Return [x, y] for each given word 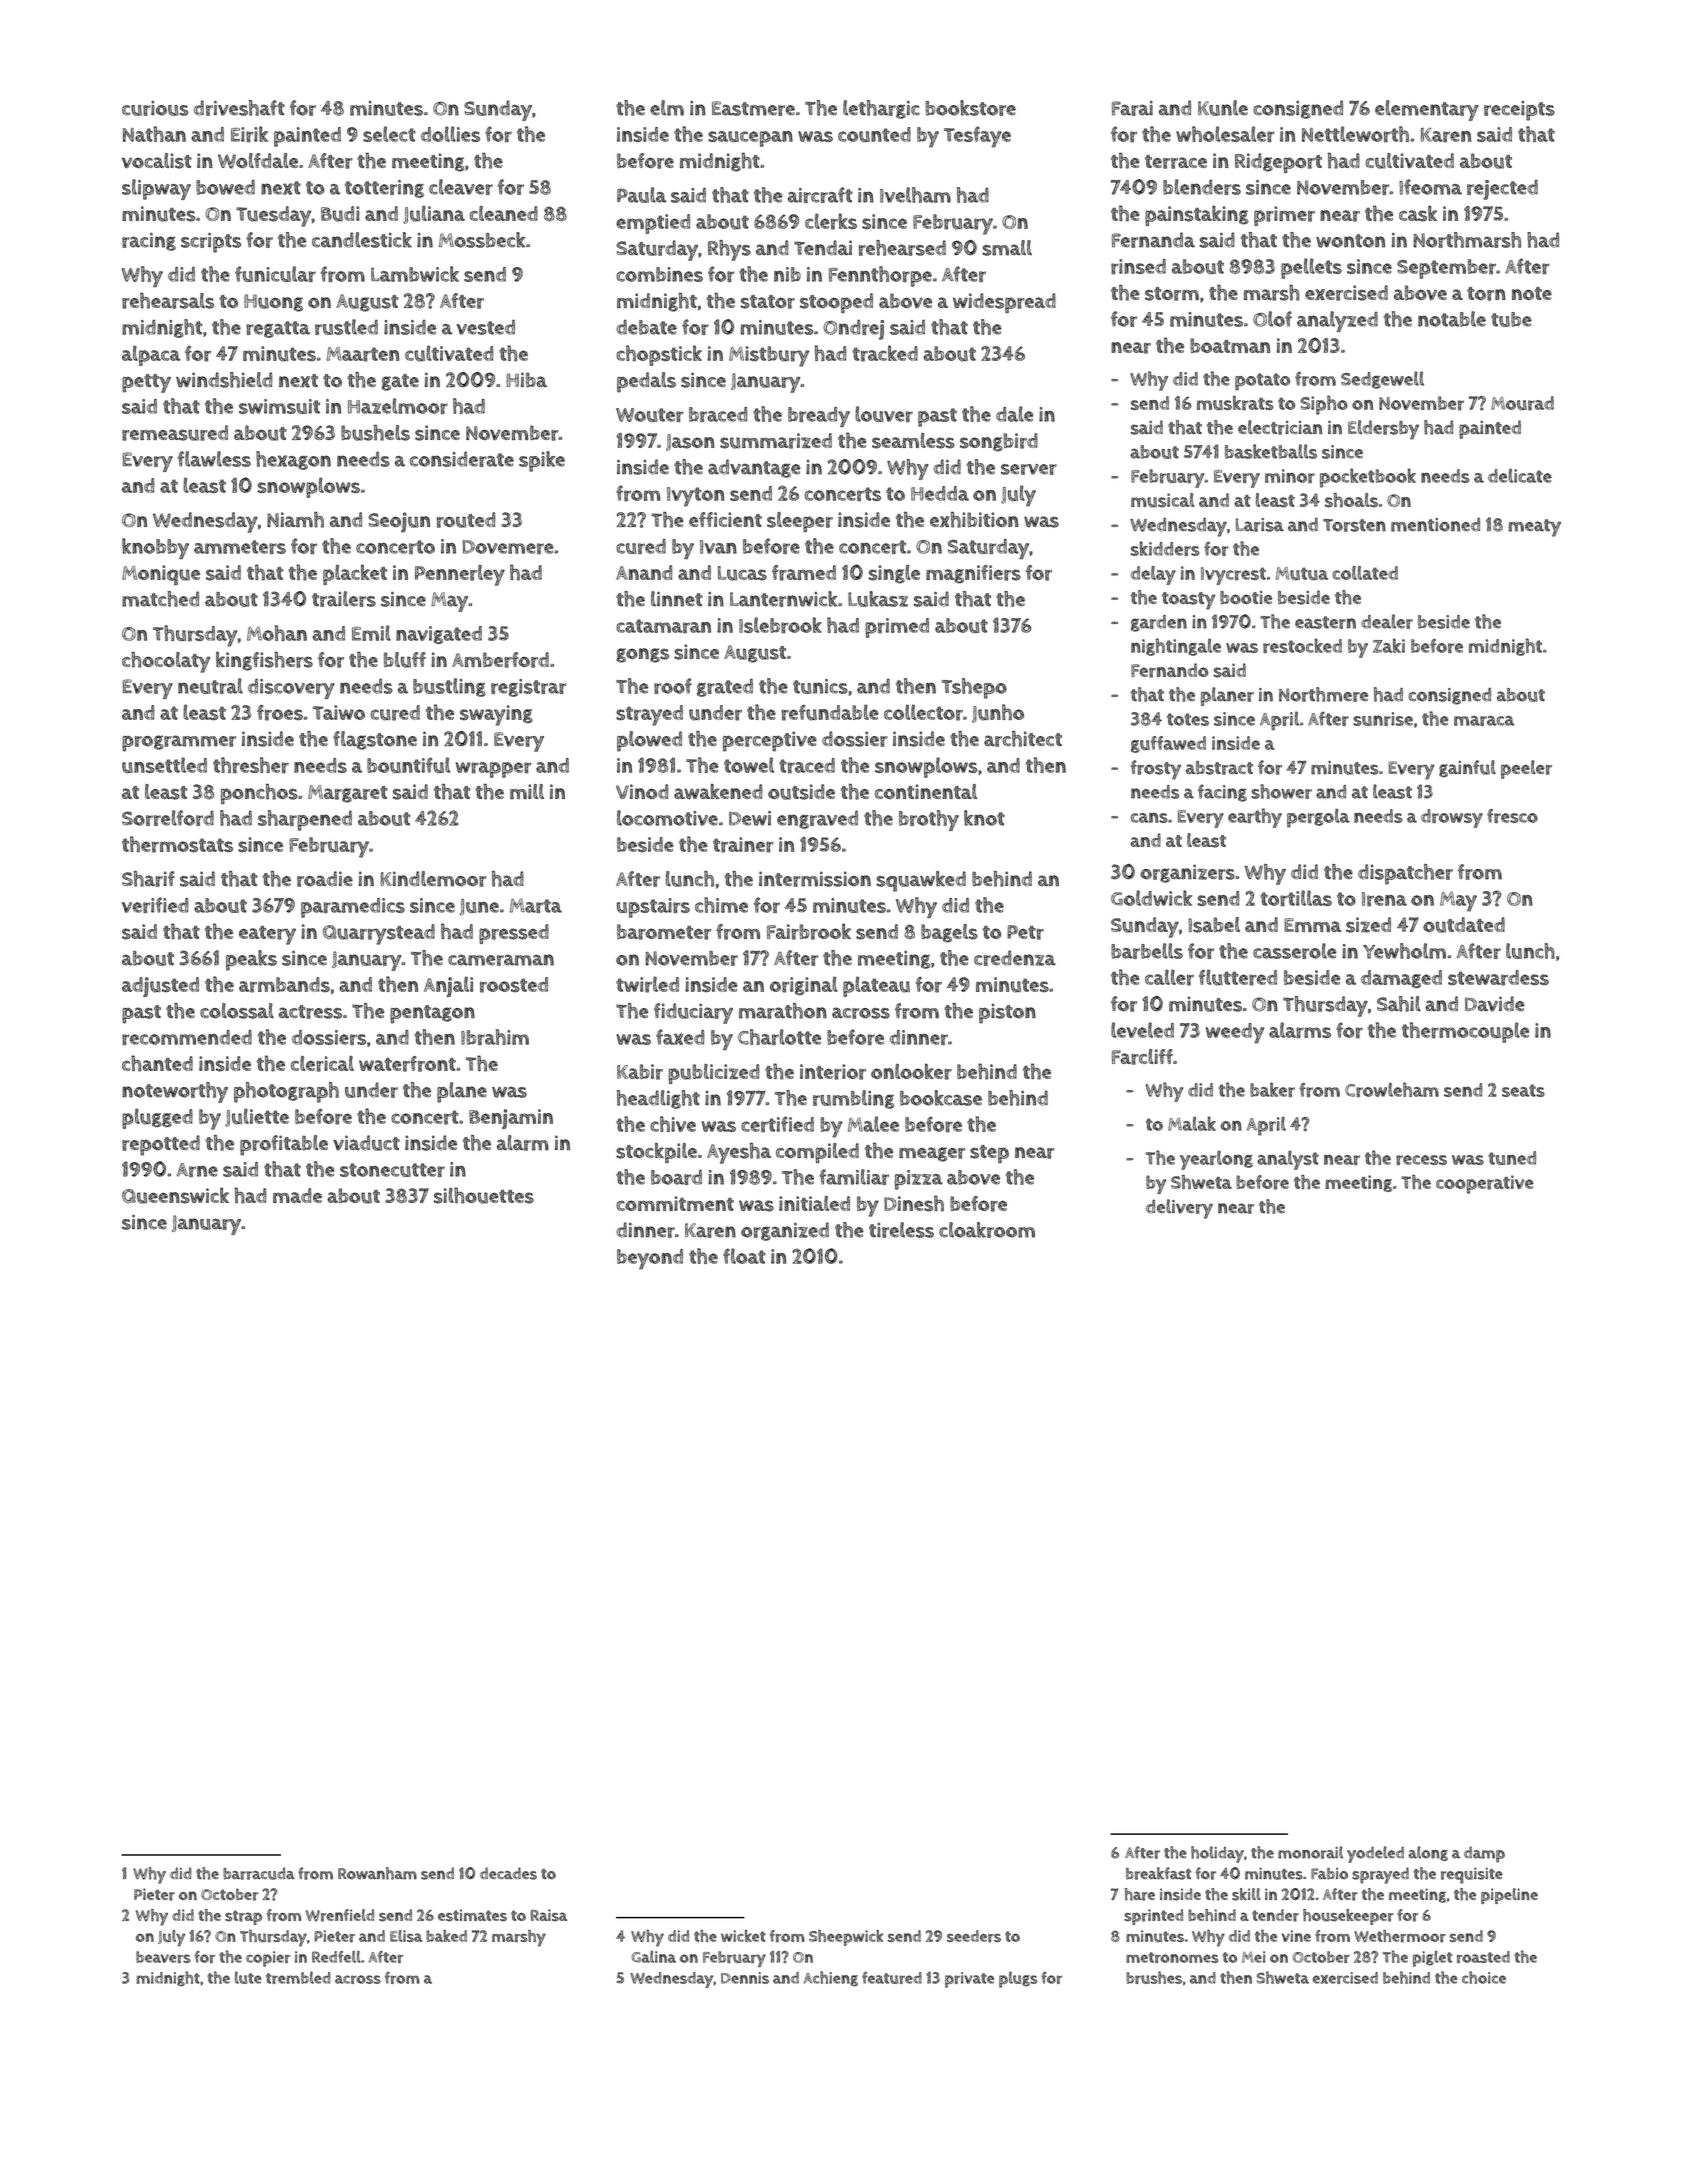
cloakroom [987, 1230]
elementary [1427, 110]
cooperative [1485, 1184]
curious [155, 108]
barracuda [259, 1873]
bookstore [970, 108]
